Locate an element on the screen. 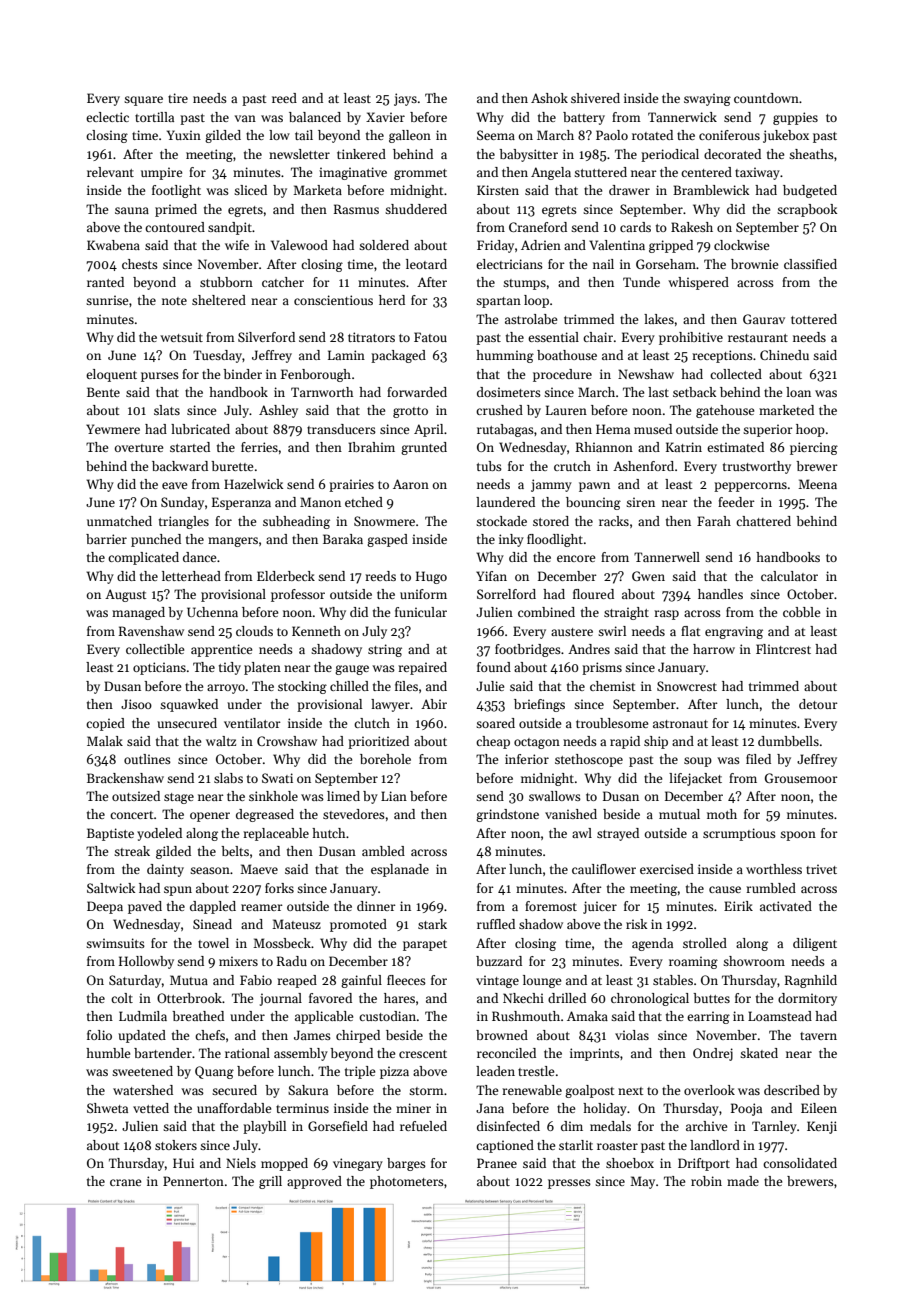 The height and width of the screenshot is (1308, 924). balanced is located at coordinates (315, 117).
